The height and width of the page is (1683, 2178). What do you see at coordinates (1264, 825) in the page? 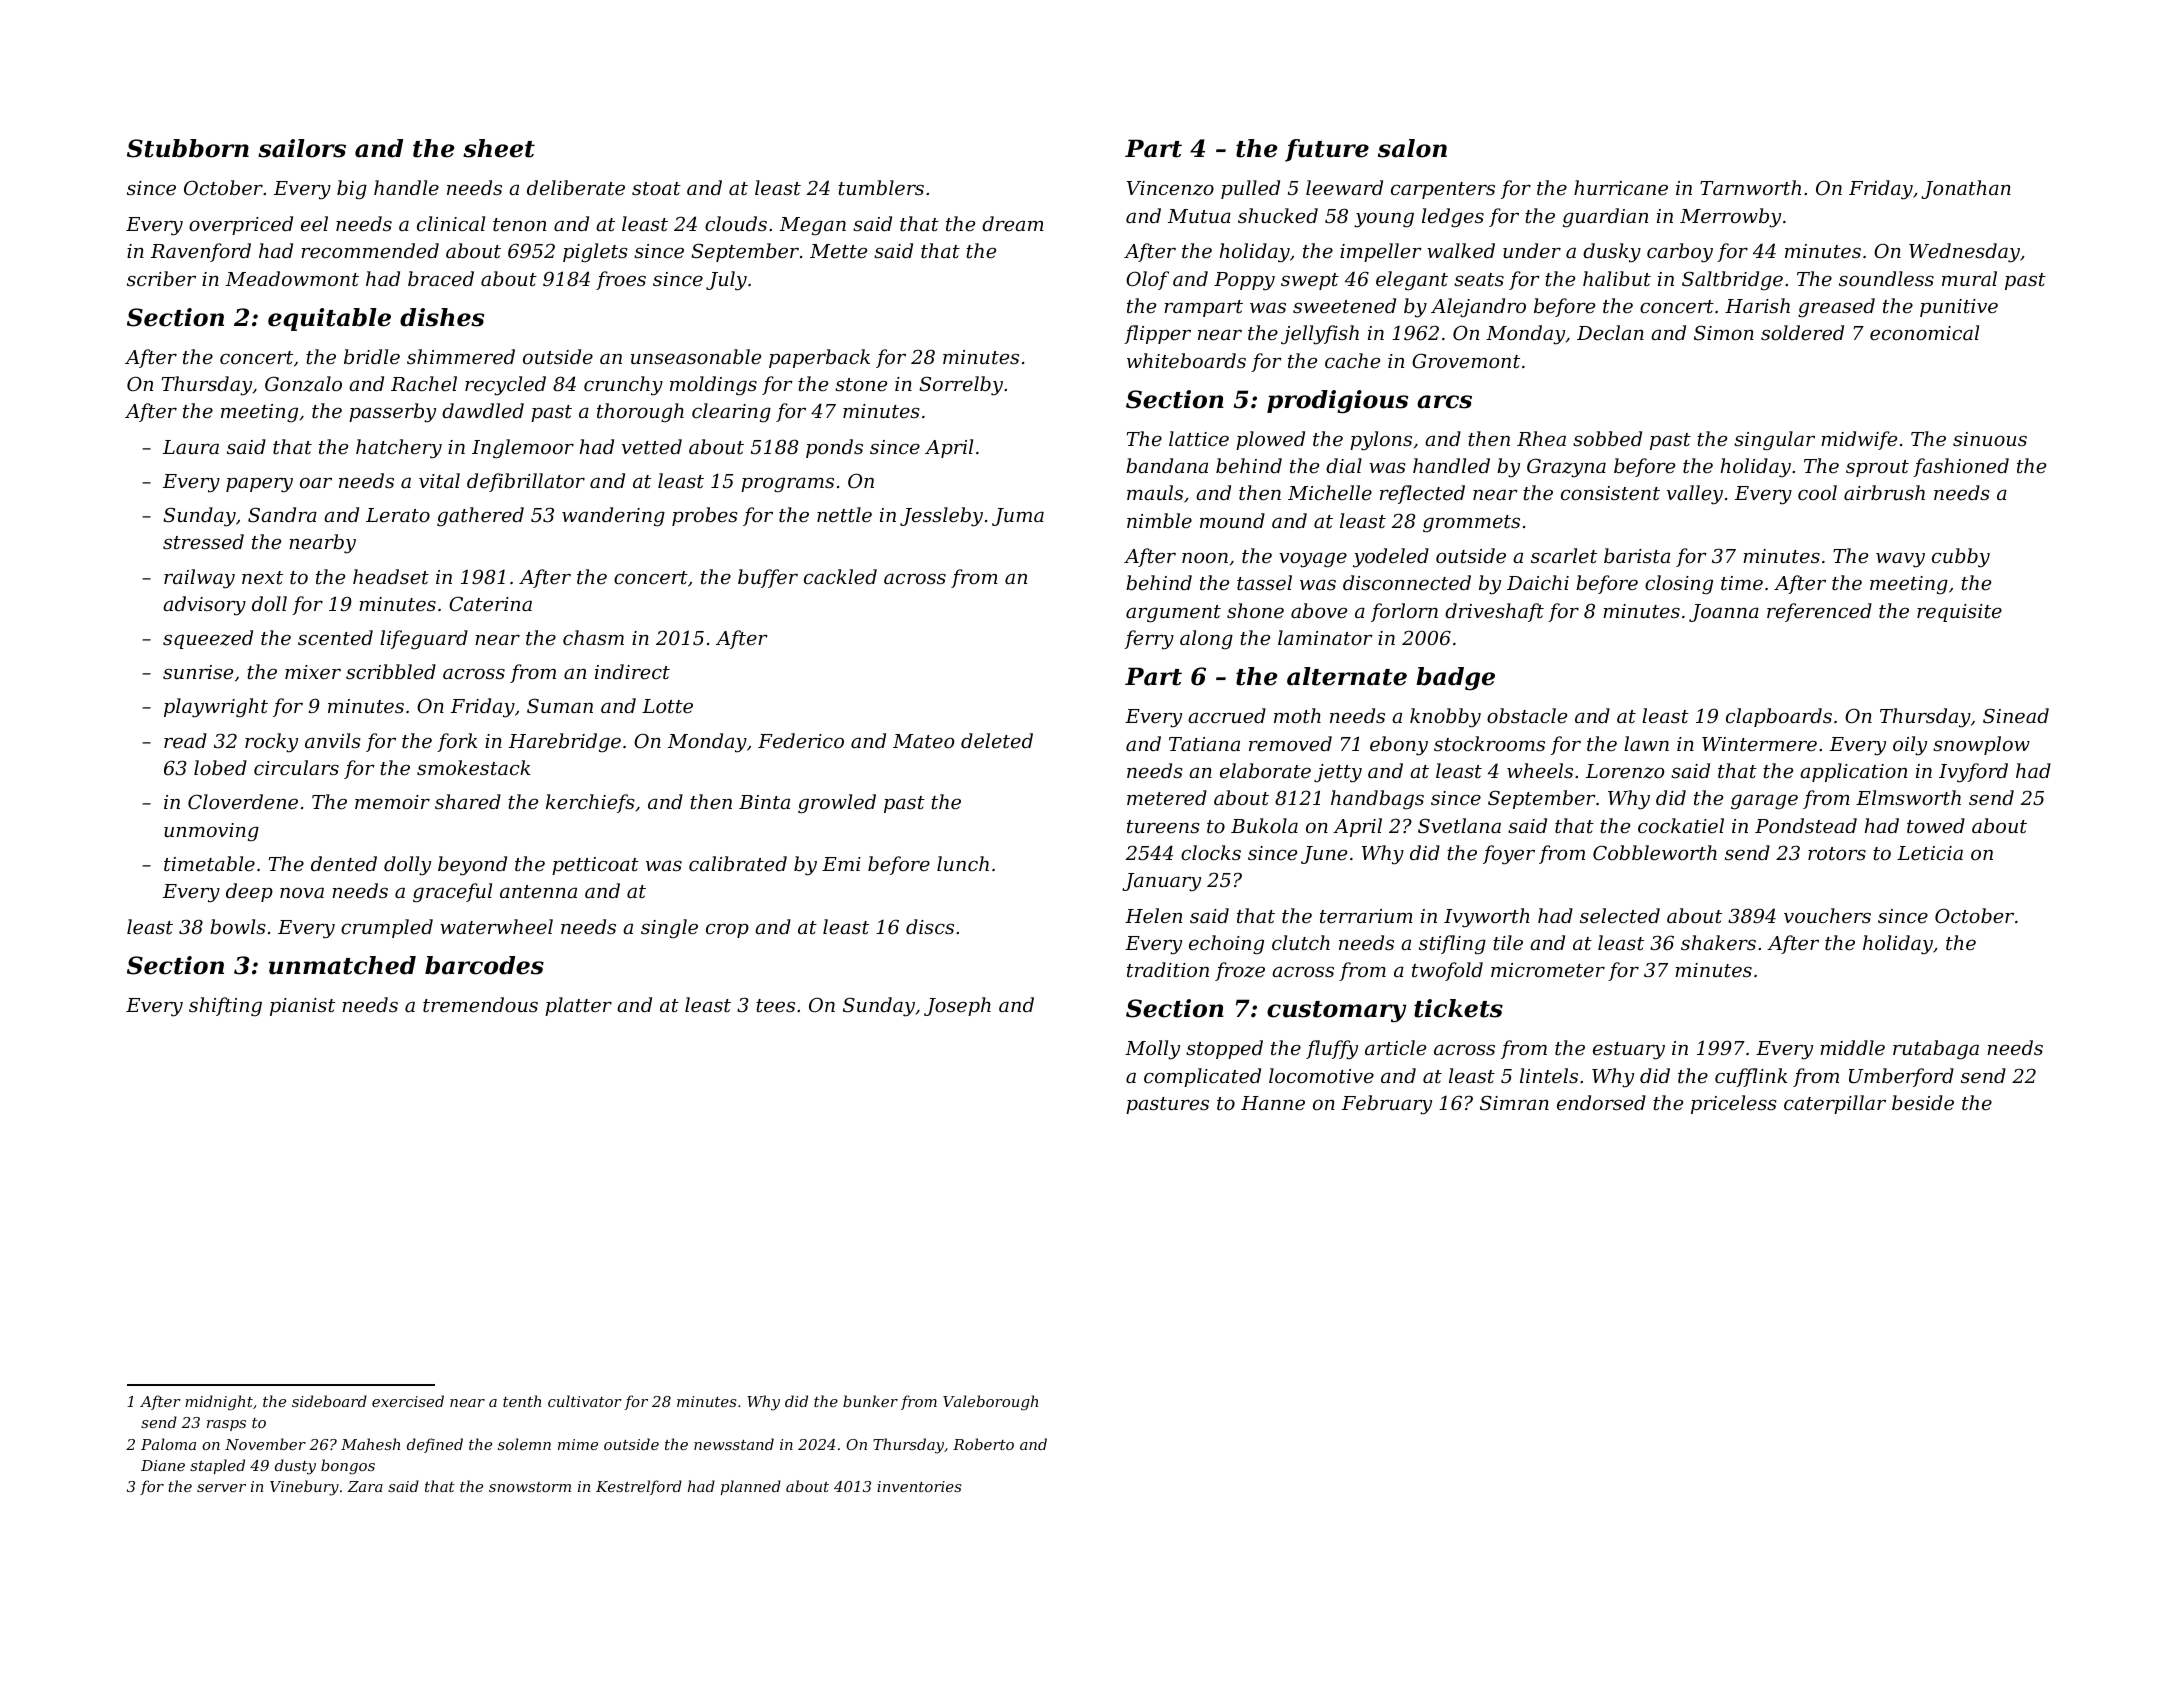
I see `Bukola` at bounding box center [1264, 825].
